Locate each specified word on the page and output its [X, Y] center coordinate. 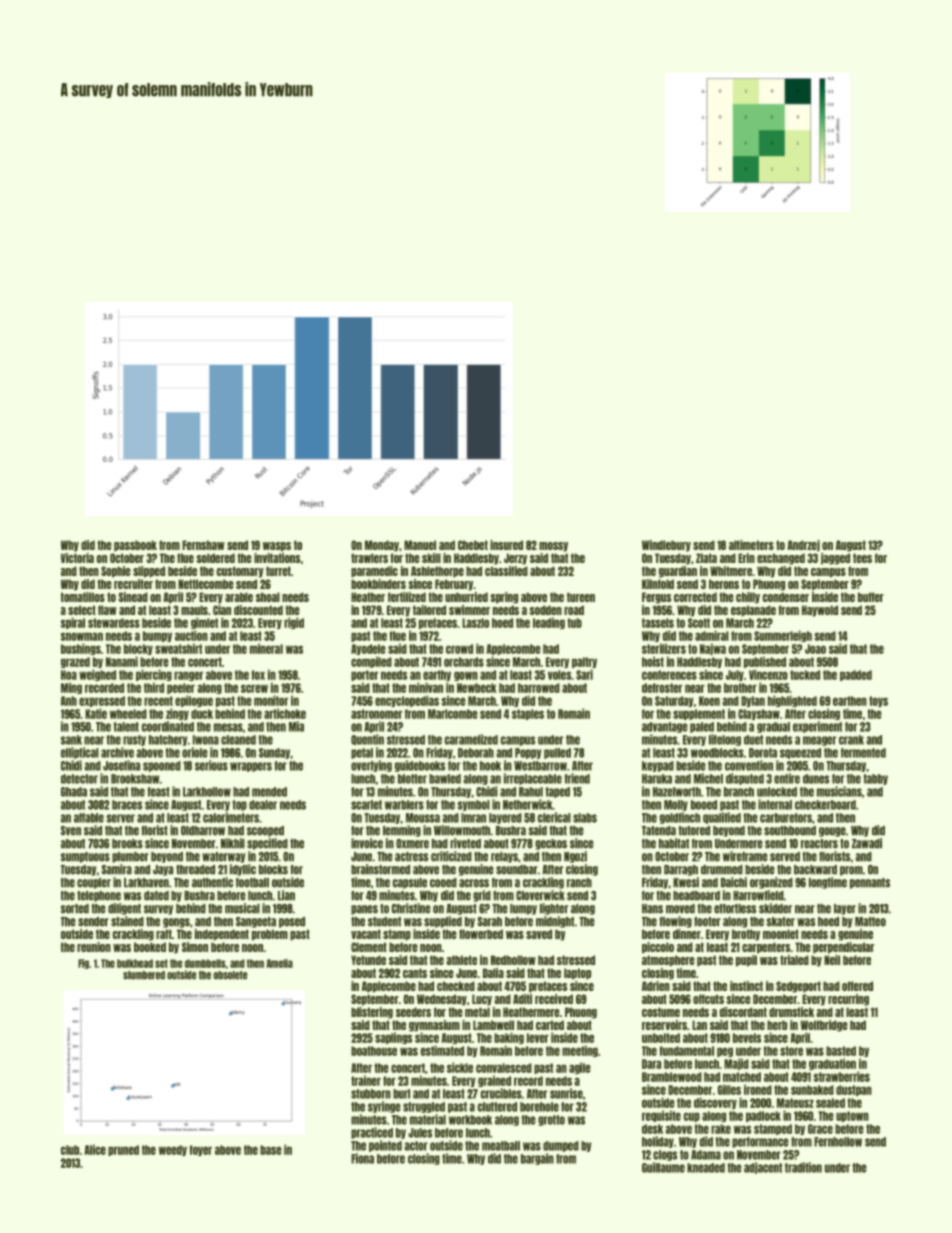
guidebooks [420, 766]
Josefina [121, 765]
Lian [286, 895]
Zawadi [867, 843]
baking [509, 1038]
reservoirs [664, 1025]
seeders [413, 1012]
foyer [200, 1150]
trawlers [369, 558]
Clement [369, 947]
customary [240, 572]
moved [680, 909]
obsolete [230, 975]
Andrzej [803, 546]
